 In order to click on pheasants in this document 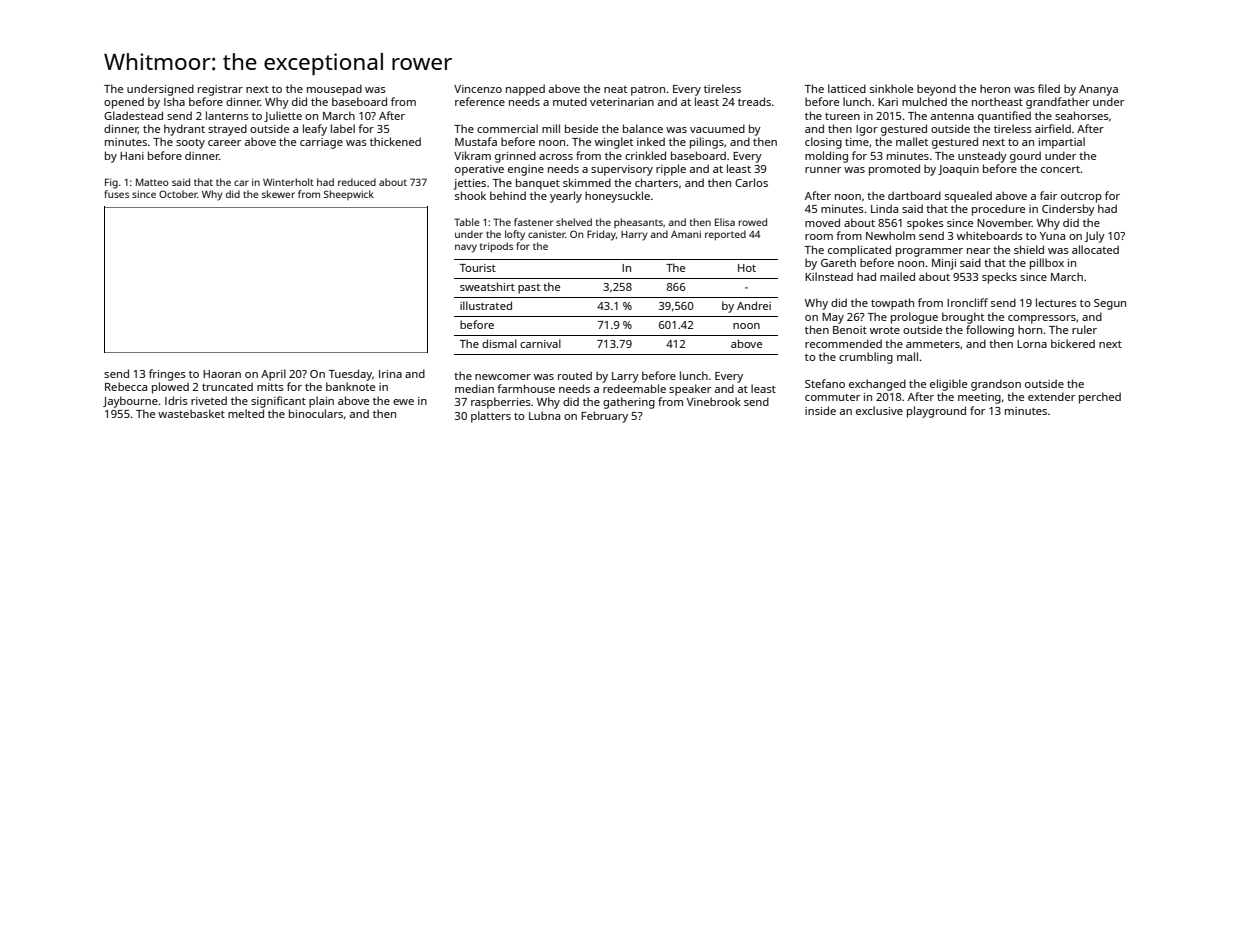, I will do `click(638, 223)`.
